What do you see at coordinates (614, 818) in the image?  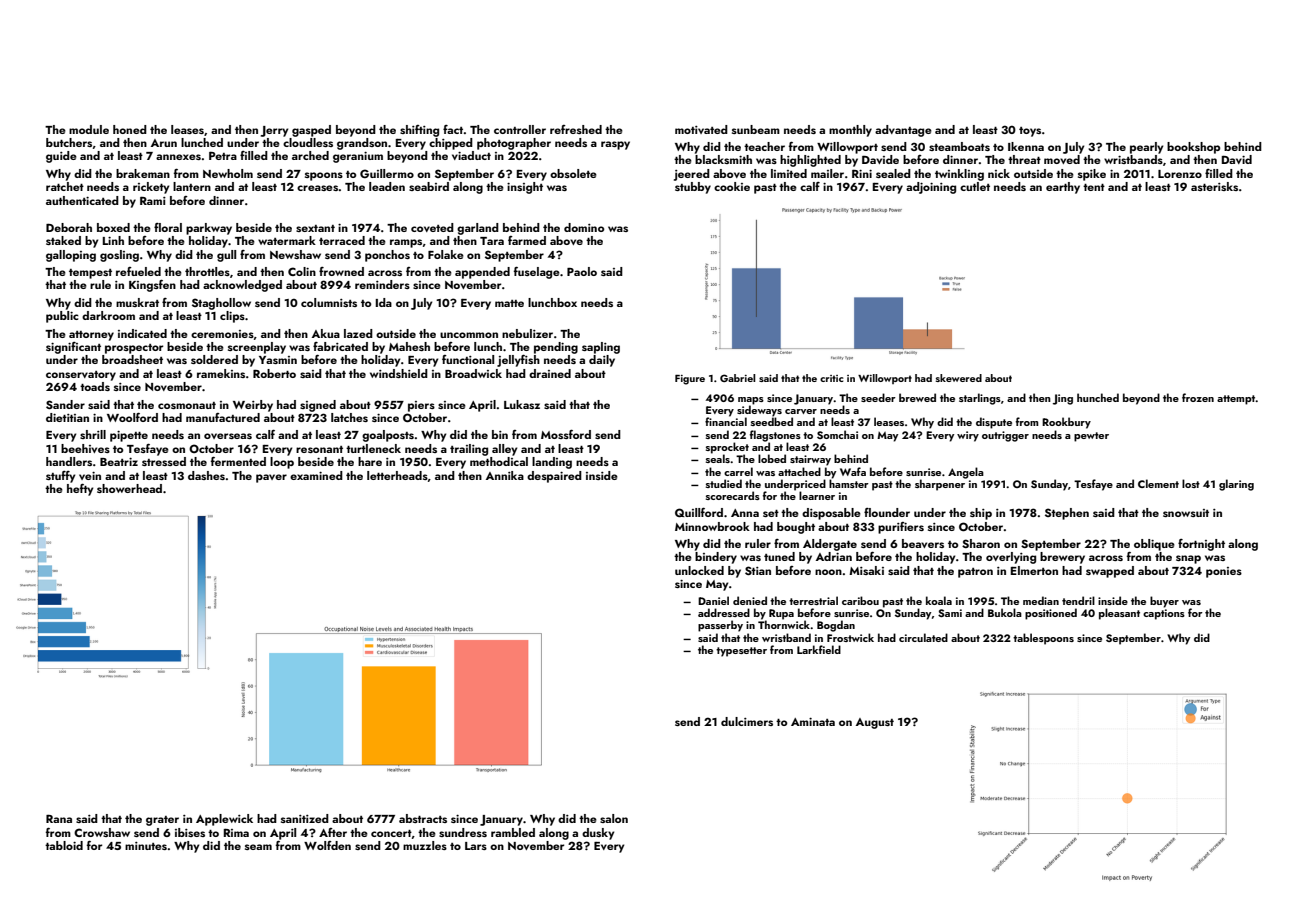 I see `salon` at bounding box center [614, 818].
